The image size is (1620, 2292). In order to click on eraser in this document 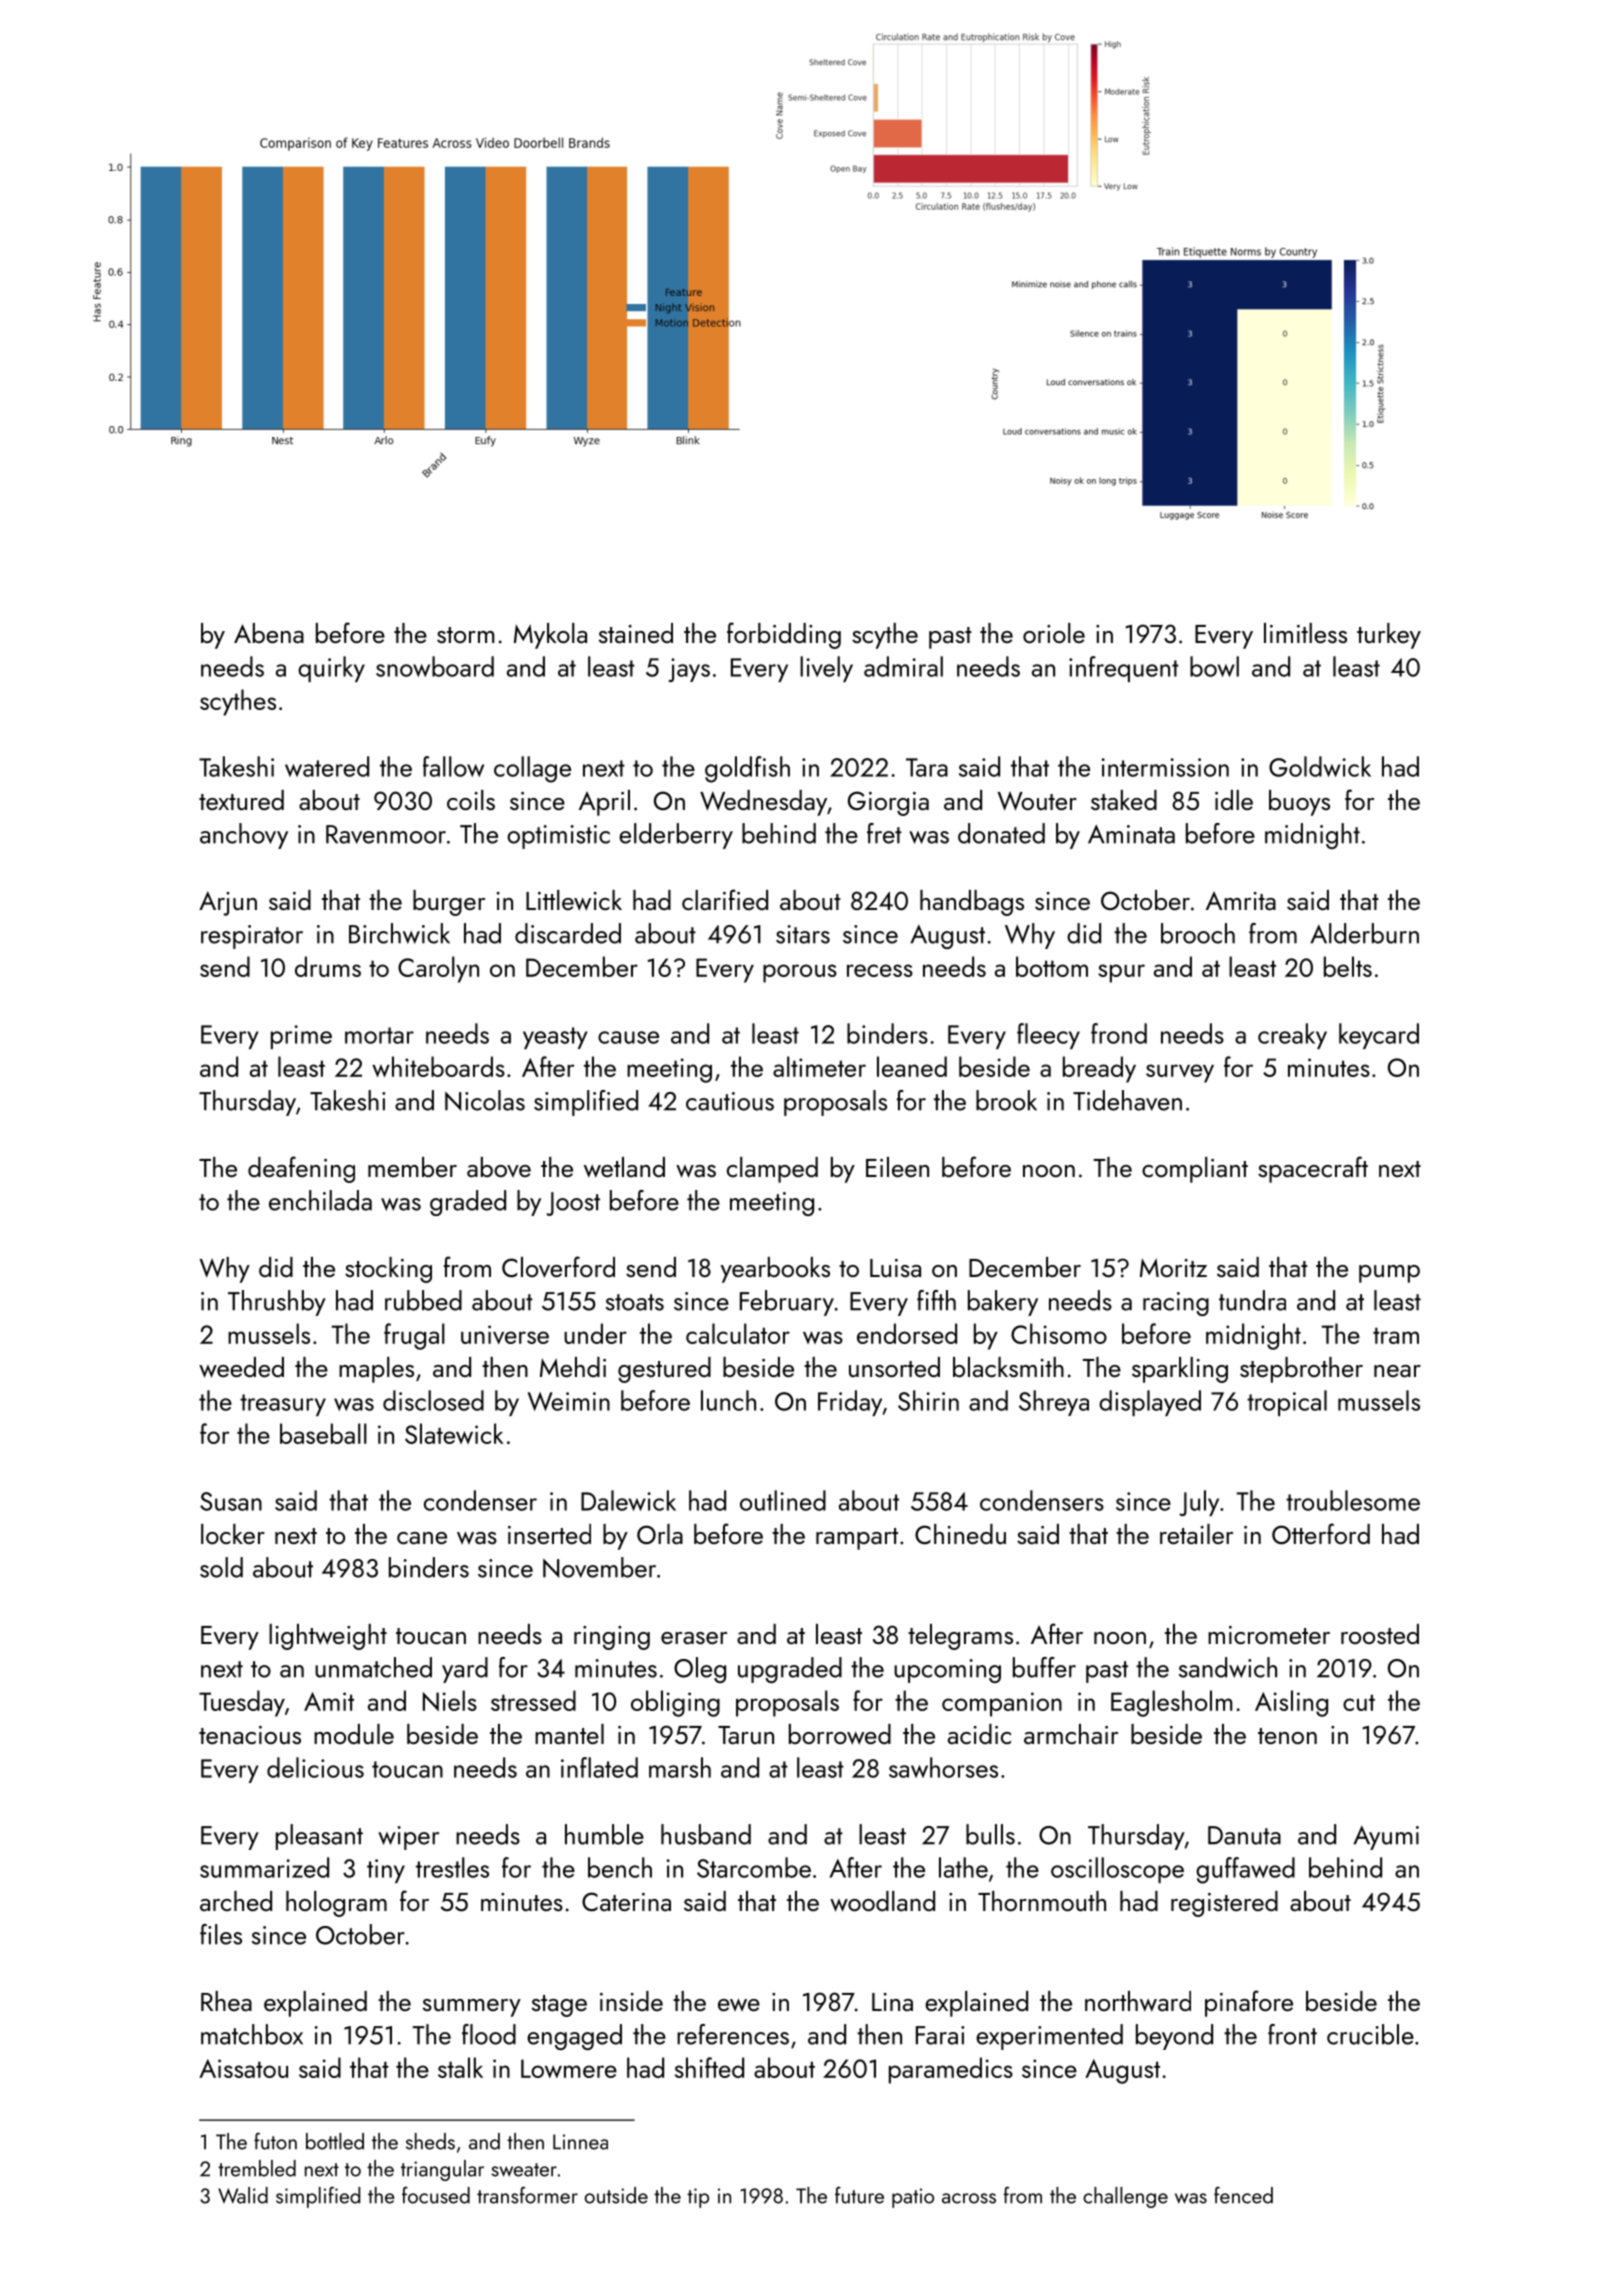, I will do `click(694, 1638)`.
